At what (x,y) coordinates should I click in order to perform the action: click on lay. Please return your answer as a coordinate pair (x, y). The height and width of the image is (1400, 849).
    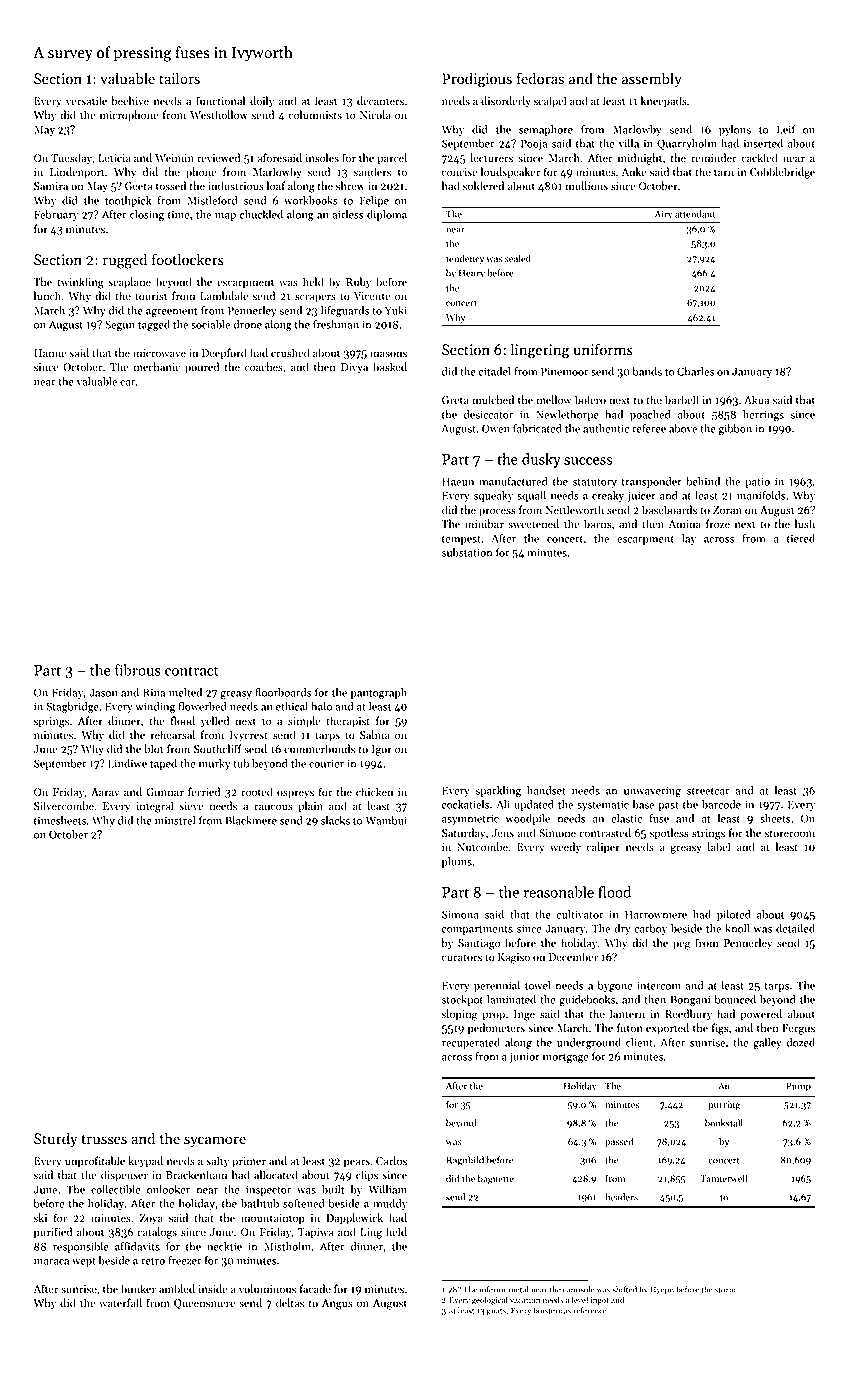
    Looking at the image, I should click on (689, 539).
